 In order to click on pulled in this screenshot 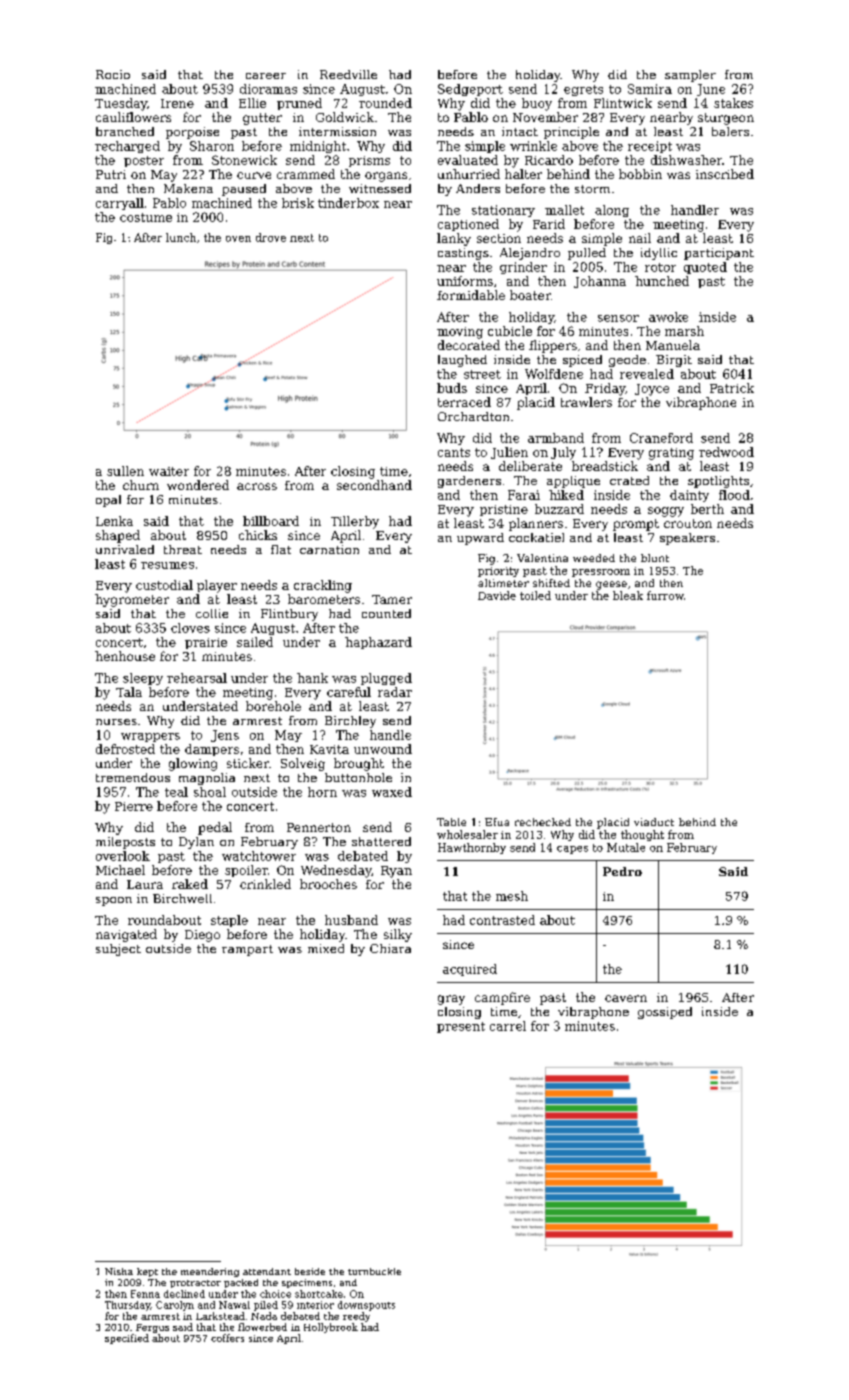, I will do `click(587, 254)`.
